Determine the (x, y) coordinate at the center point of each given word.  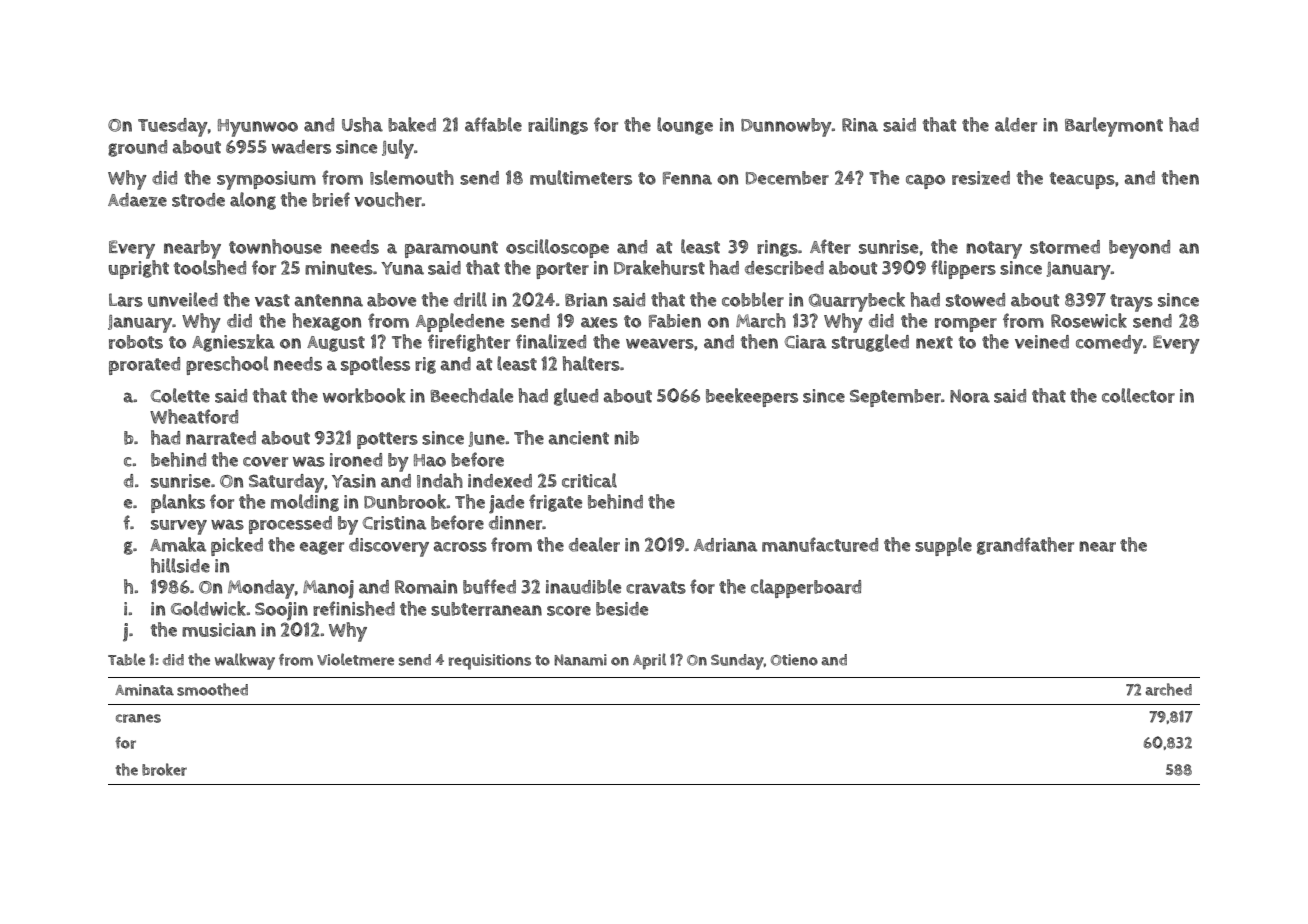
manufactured (820, 544)
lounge (685, 126)
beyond (1139, 249)
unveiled (183, 299)
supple (943, 546)
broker (164, 769)
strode (198, 200)
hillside (180, 565)
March (761, 320)
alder (1016, 124)
